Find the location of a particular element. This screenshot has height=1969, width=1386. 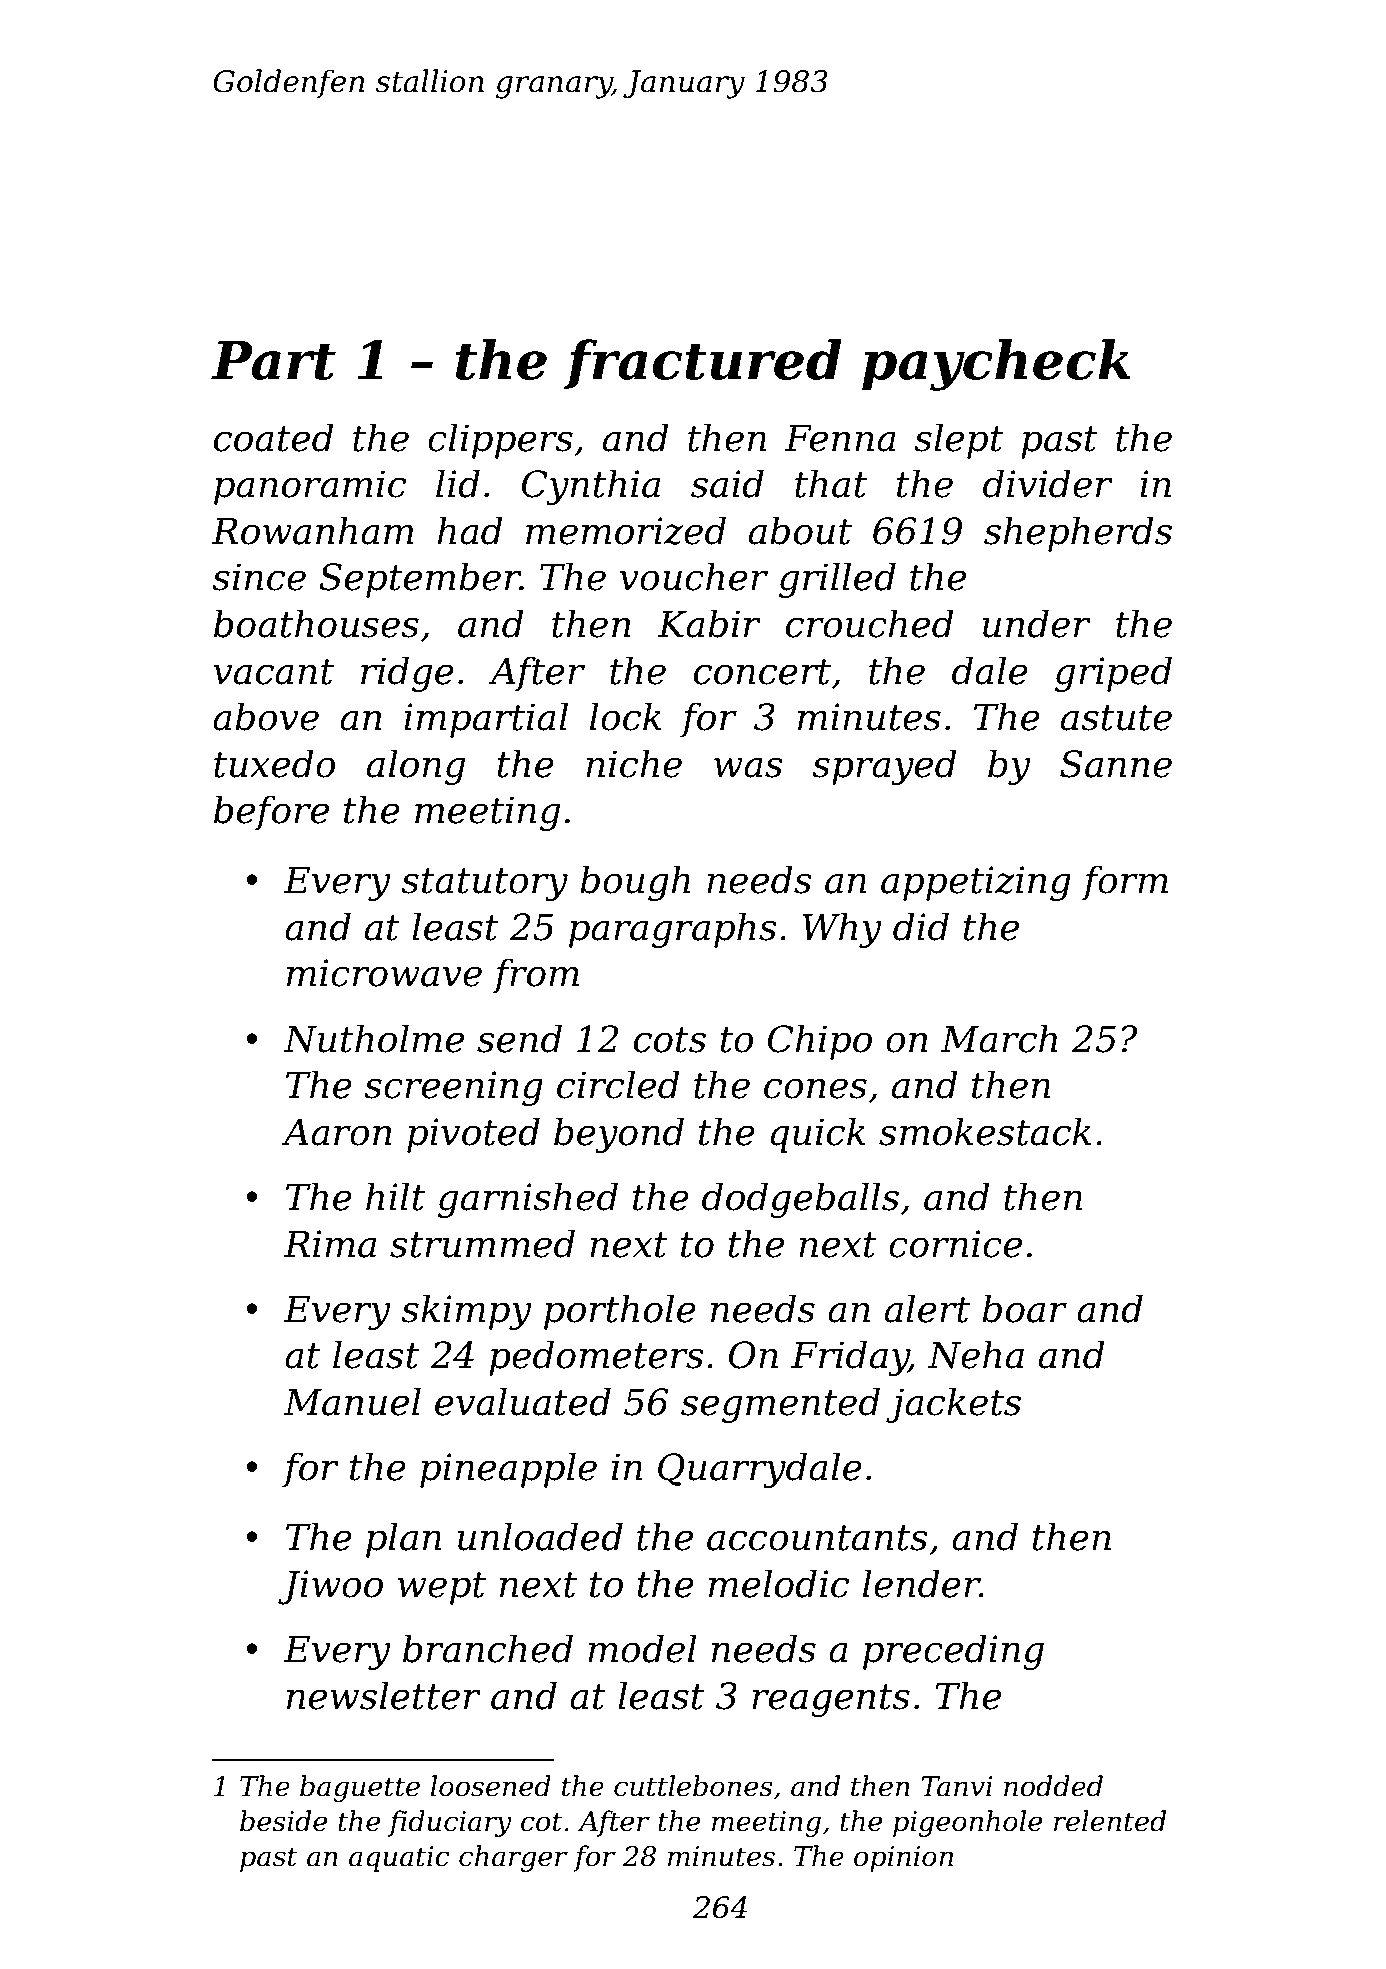

Jiwoo is located at coordinates (330, 1587).
